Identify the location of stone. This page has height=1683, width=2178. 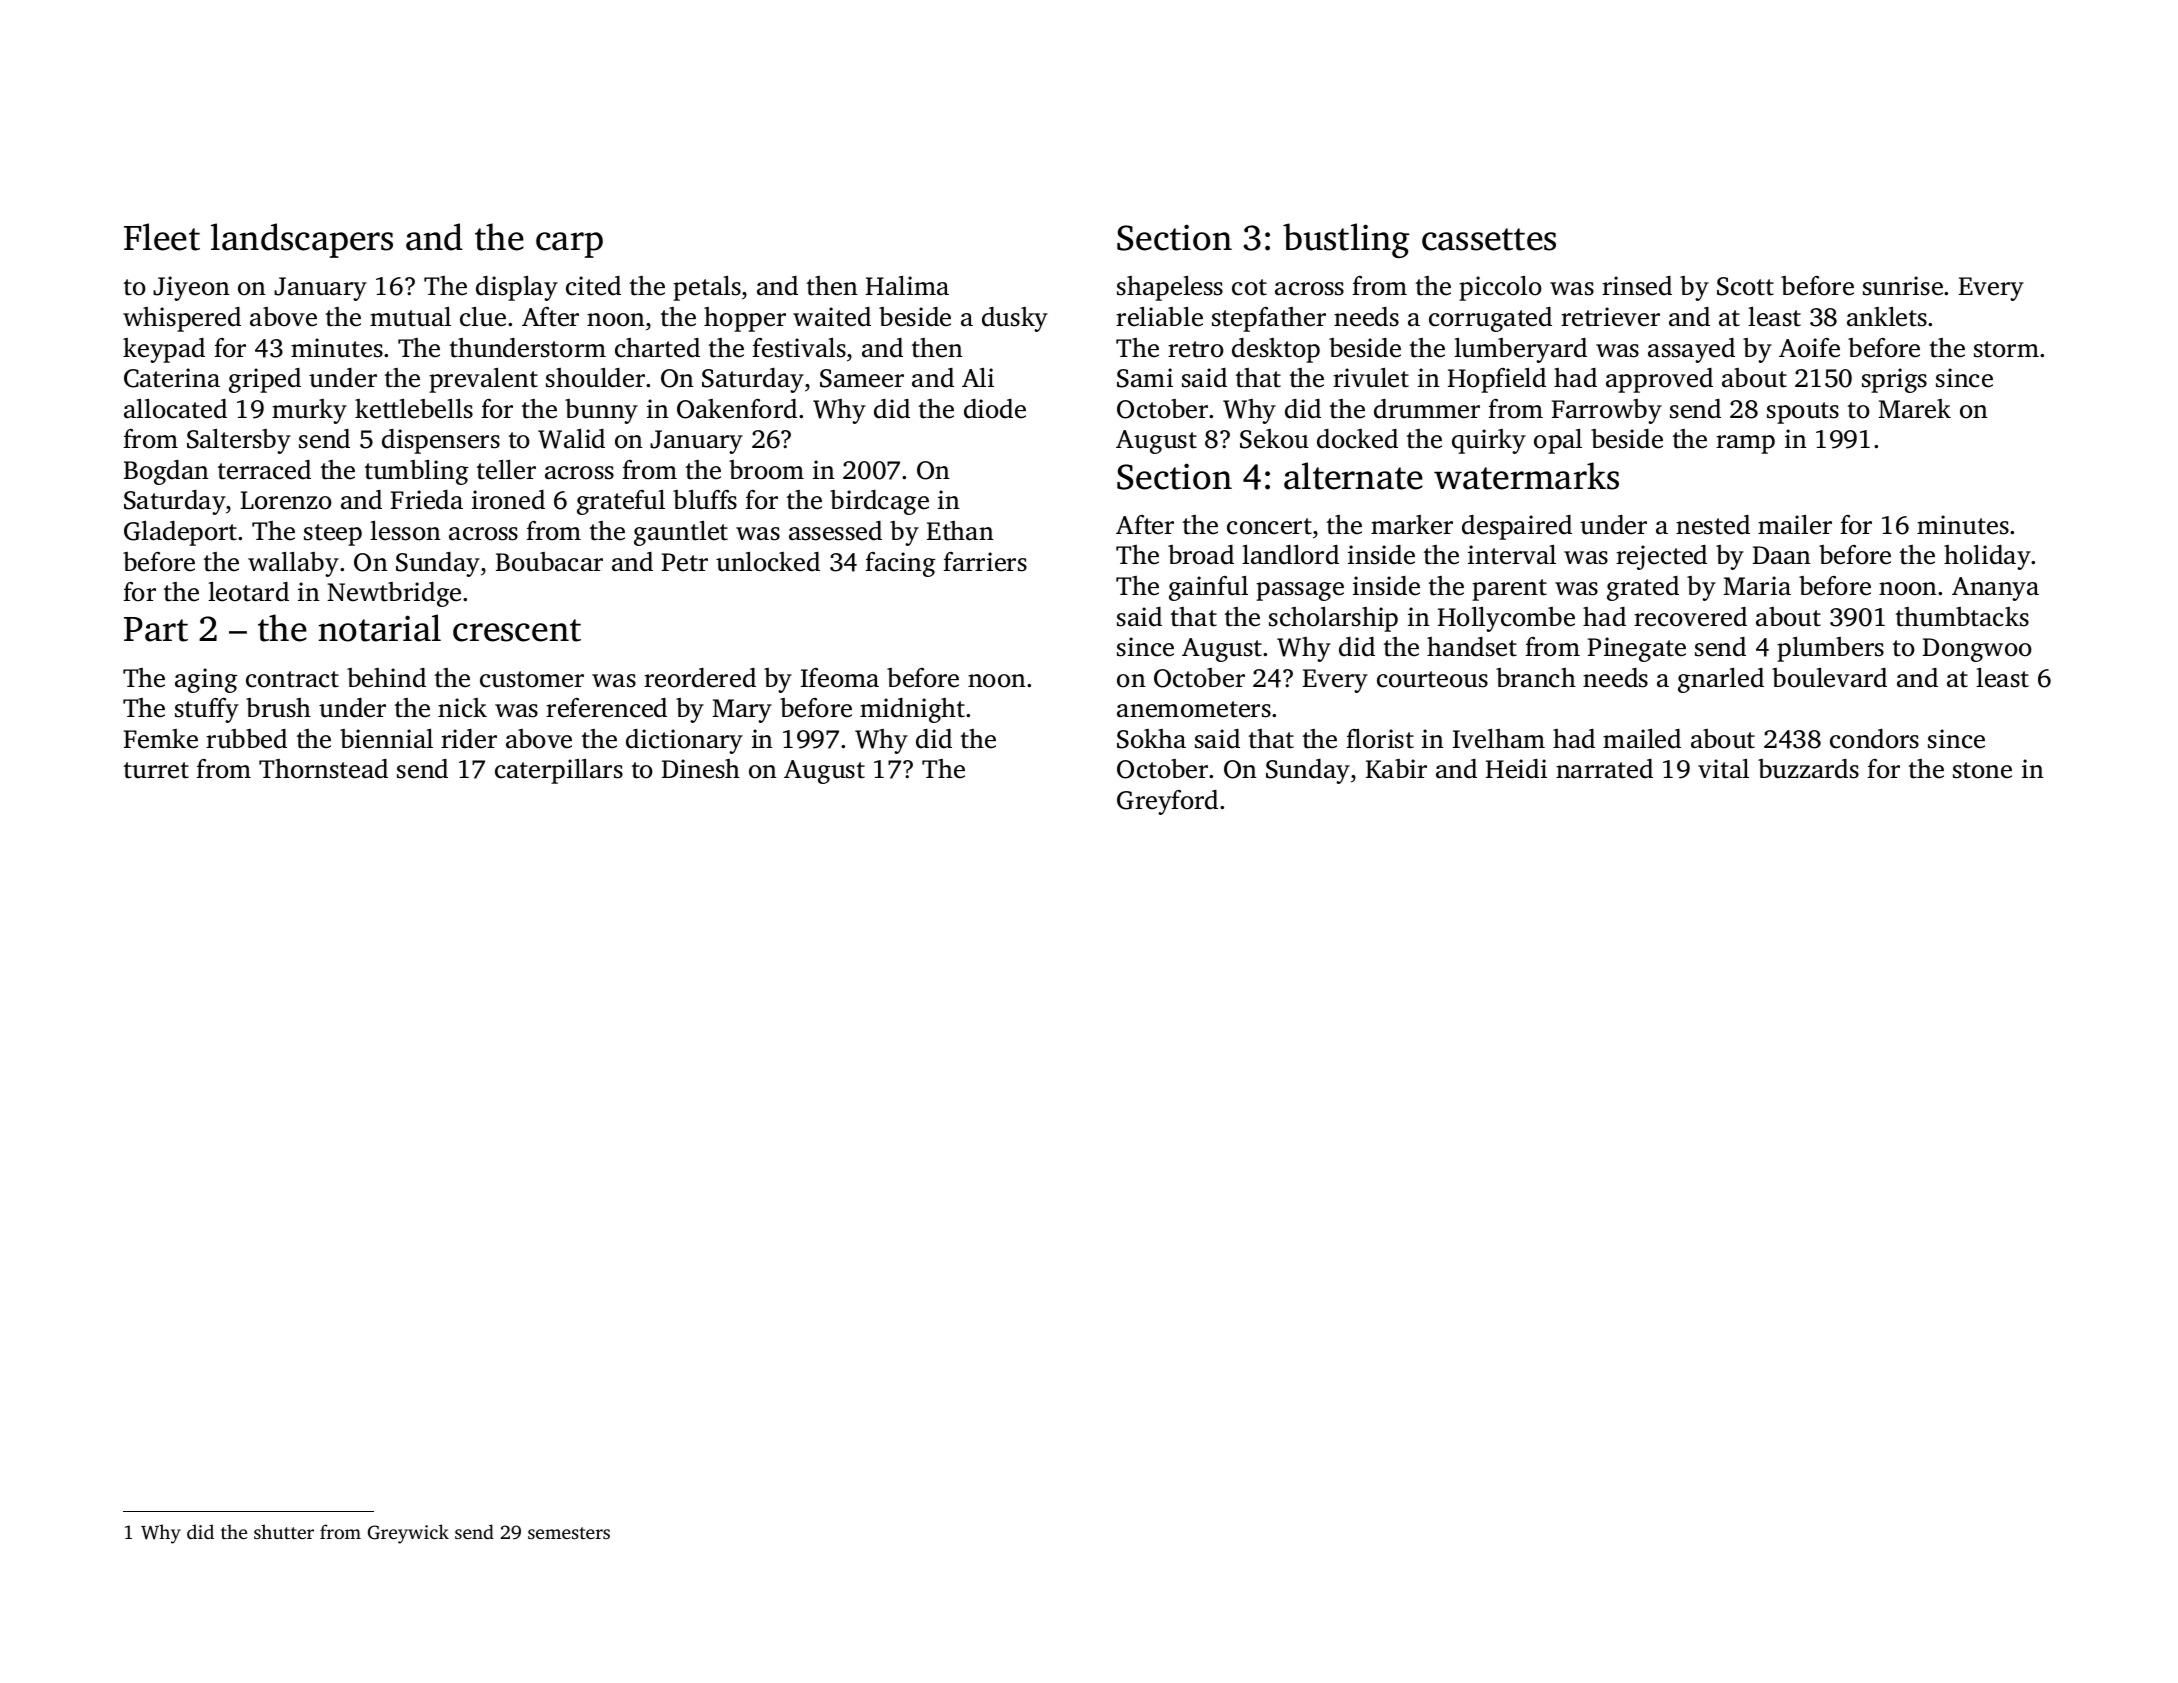
(1982, 770).
